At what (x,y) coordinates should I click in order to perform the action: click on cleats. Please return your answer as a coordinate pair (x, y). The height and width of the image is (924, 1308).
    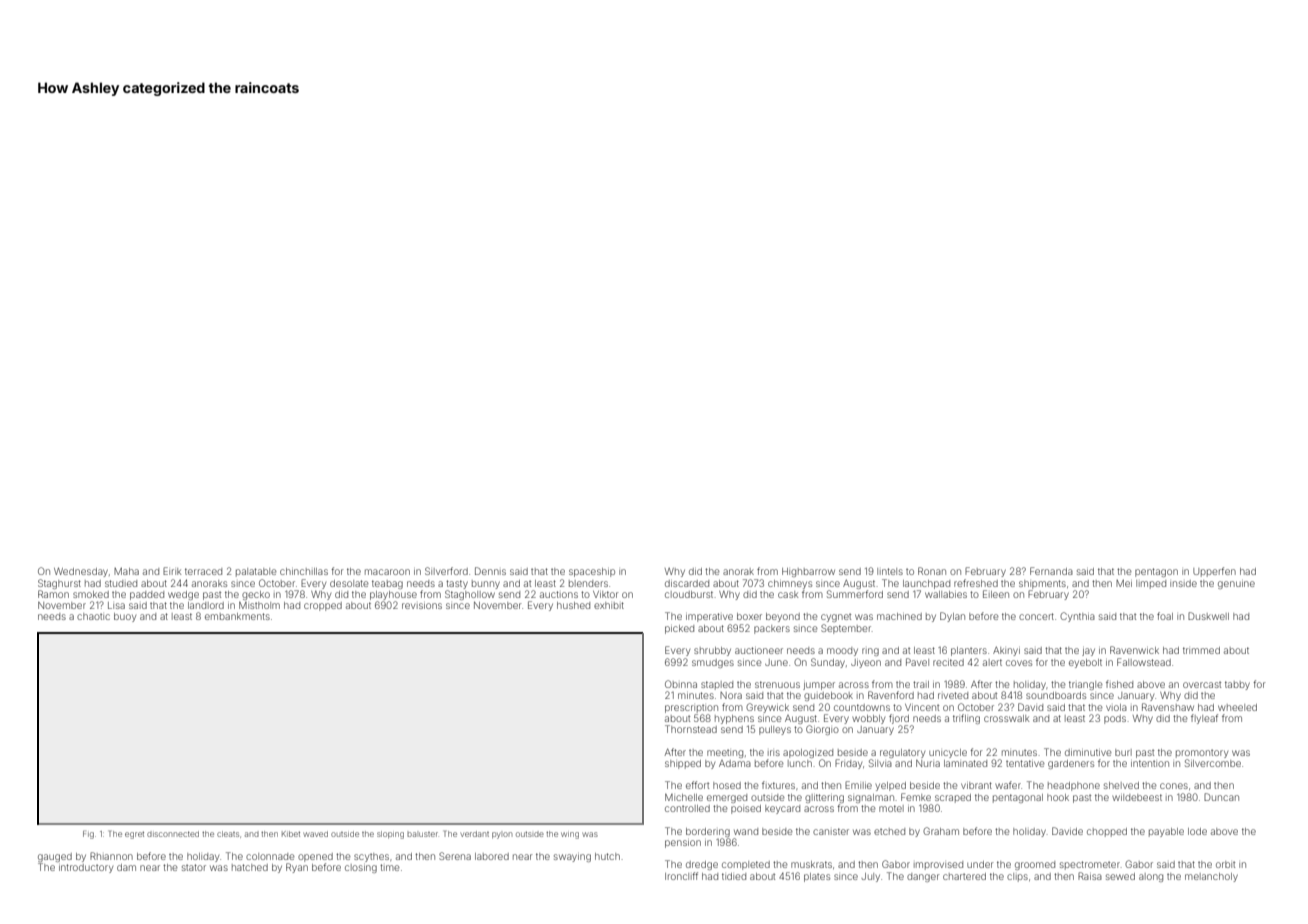
    Looking at the image, I should click on (228, 834).
